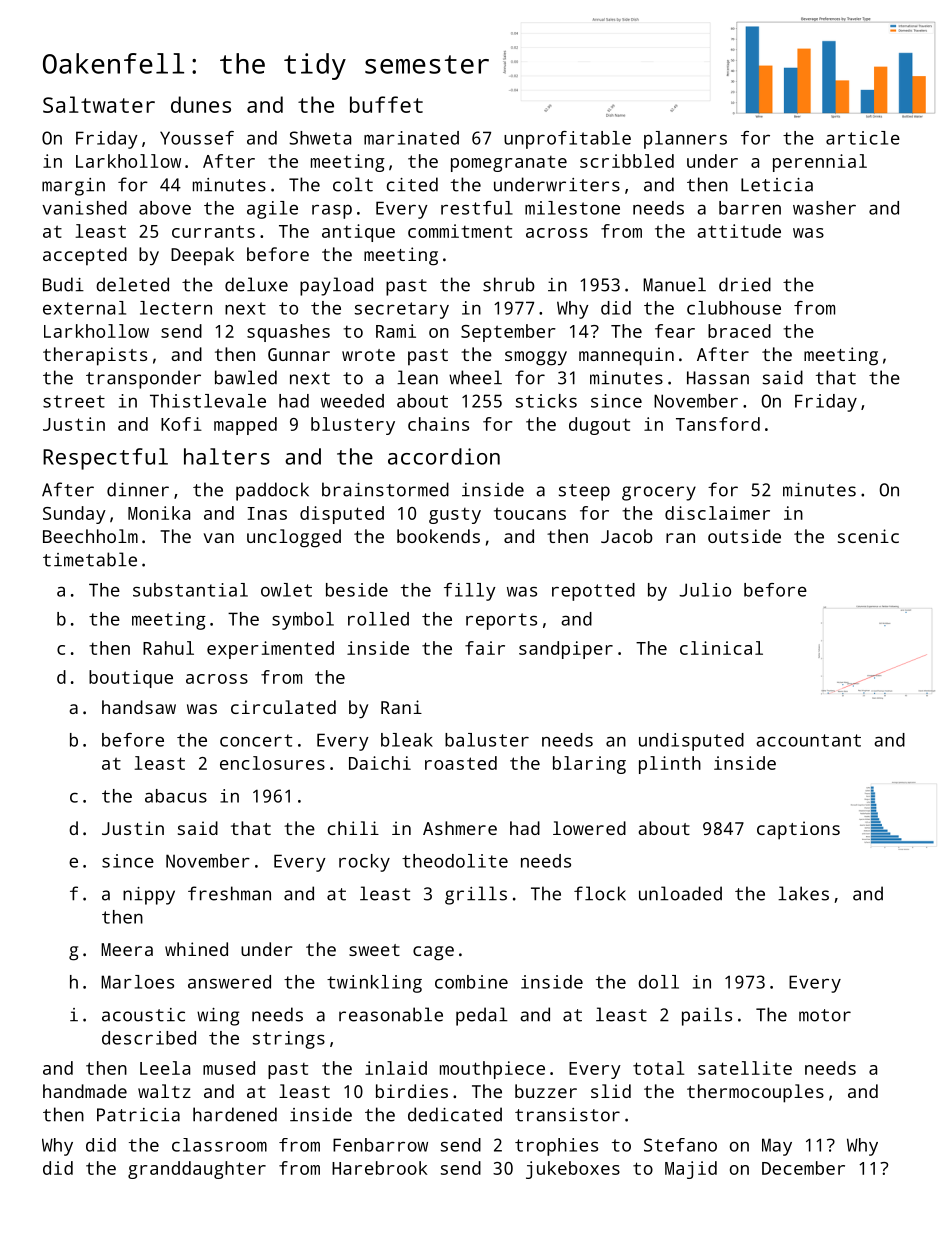 The height and width of the screenshot is (1233, 952). Describe the element at coordinates (573, 1170) in the screenshot. I see `jukeboxes` at that location.
